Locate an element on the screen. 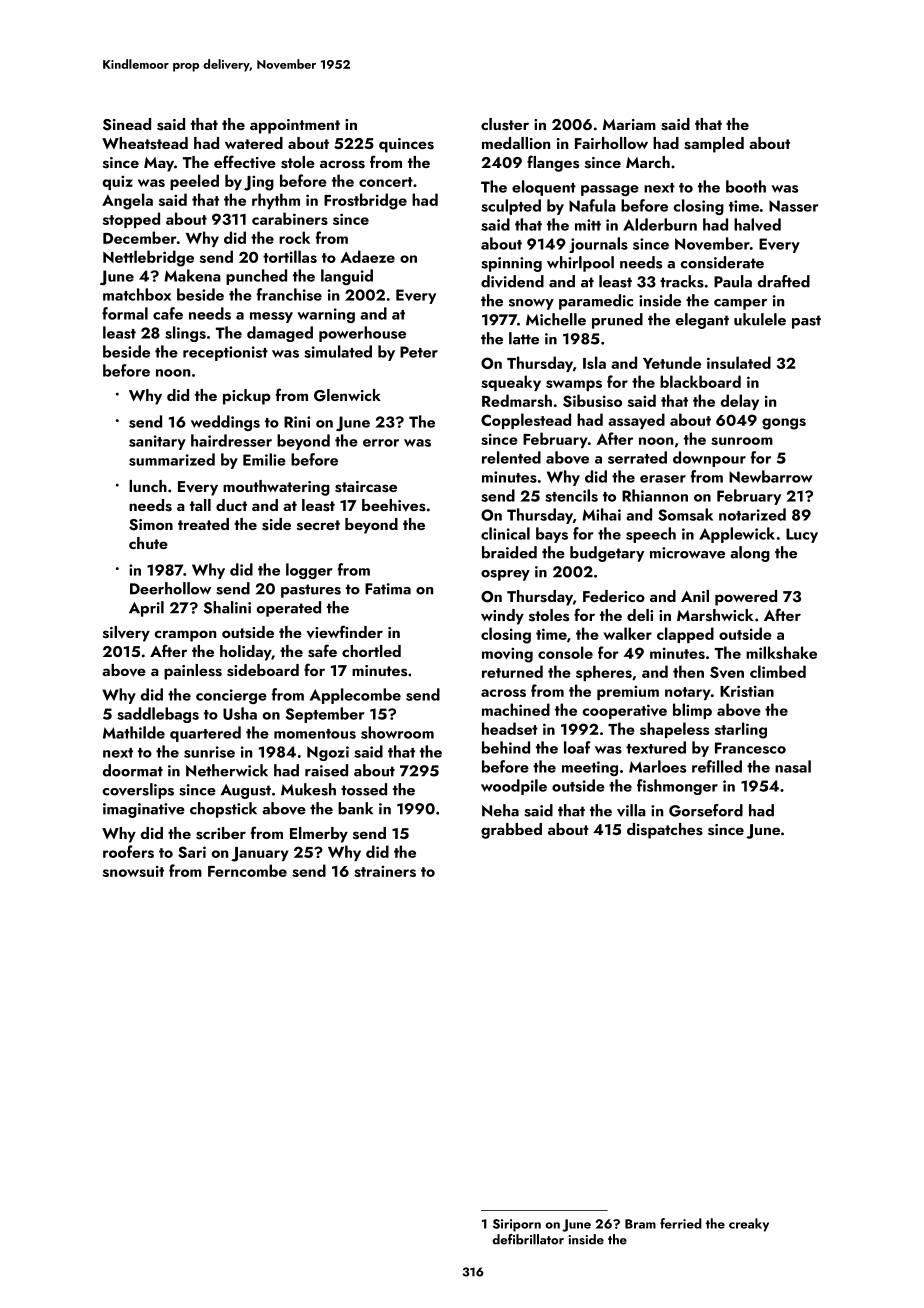 The width and height of the screenshot is (924, 1308). Siriporn is located at coordinates (517, 1225).
